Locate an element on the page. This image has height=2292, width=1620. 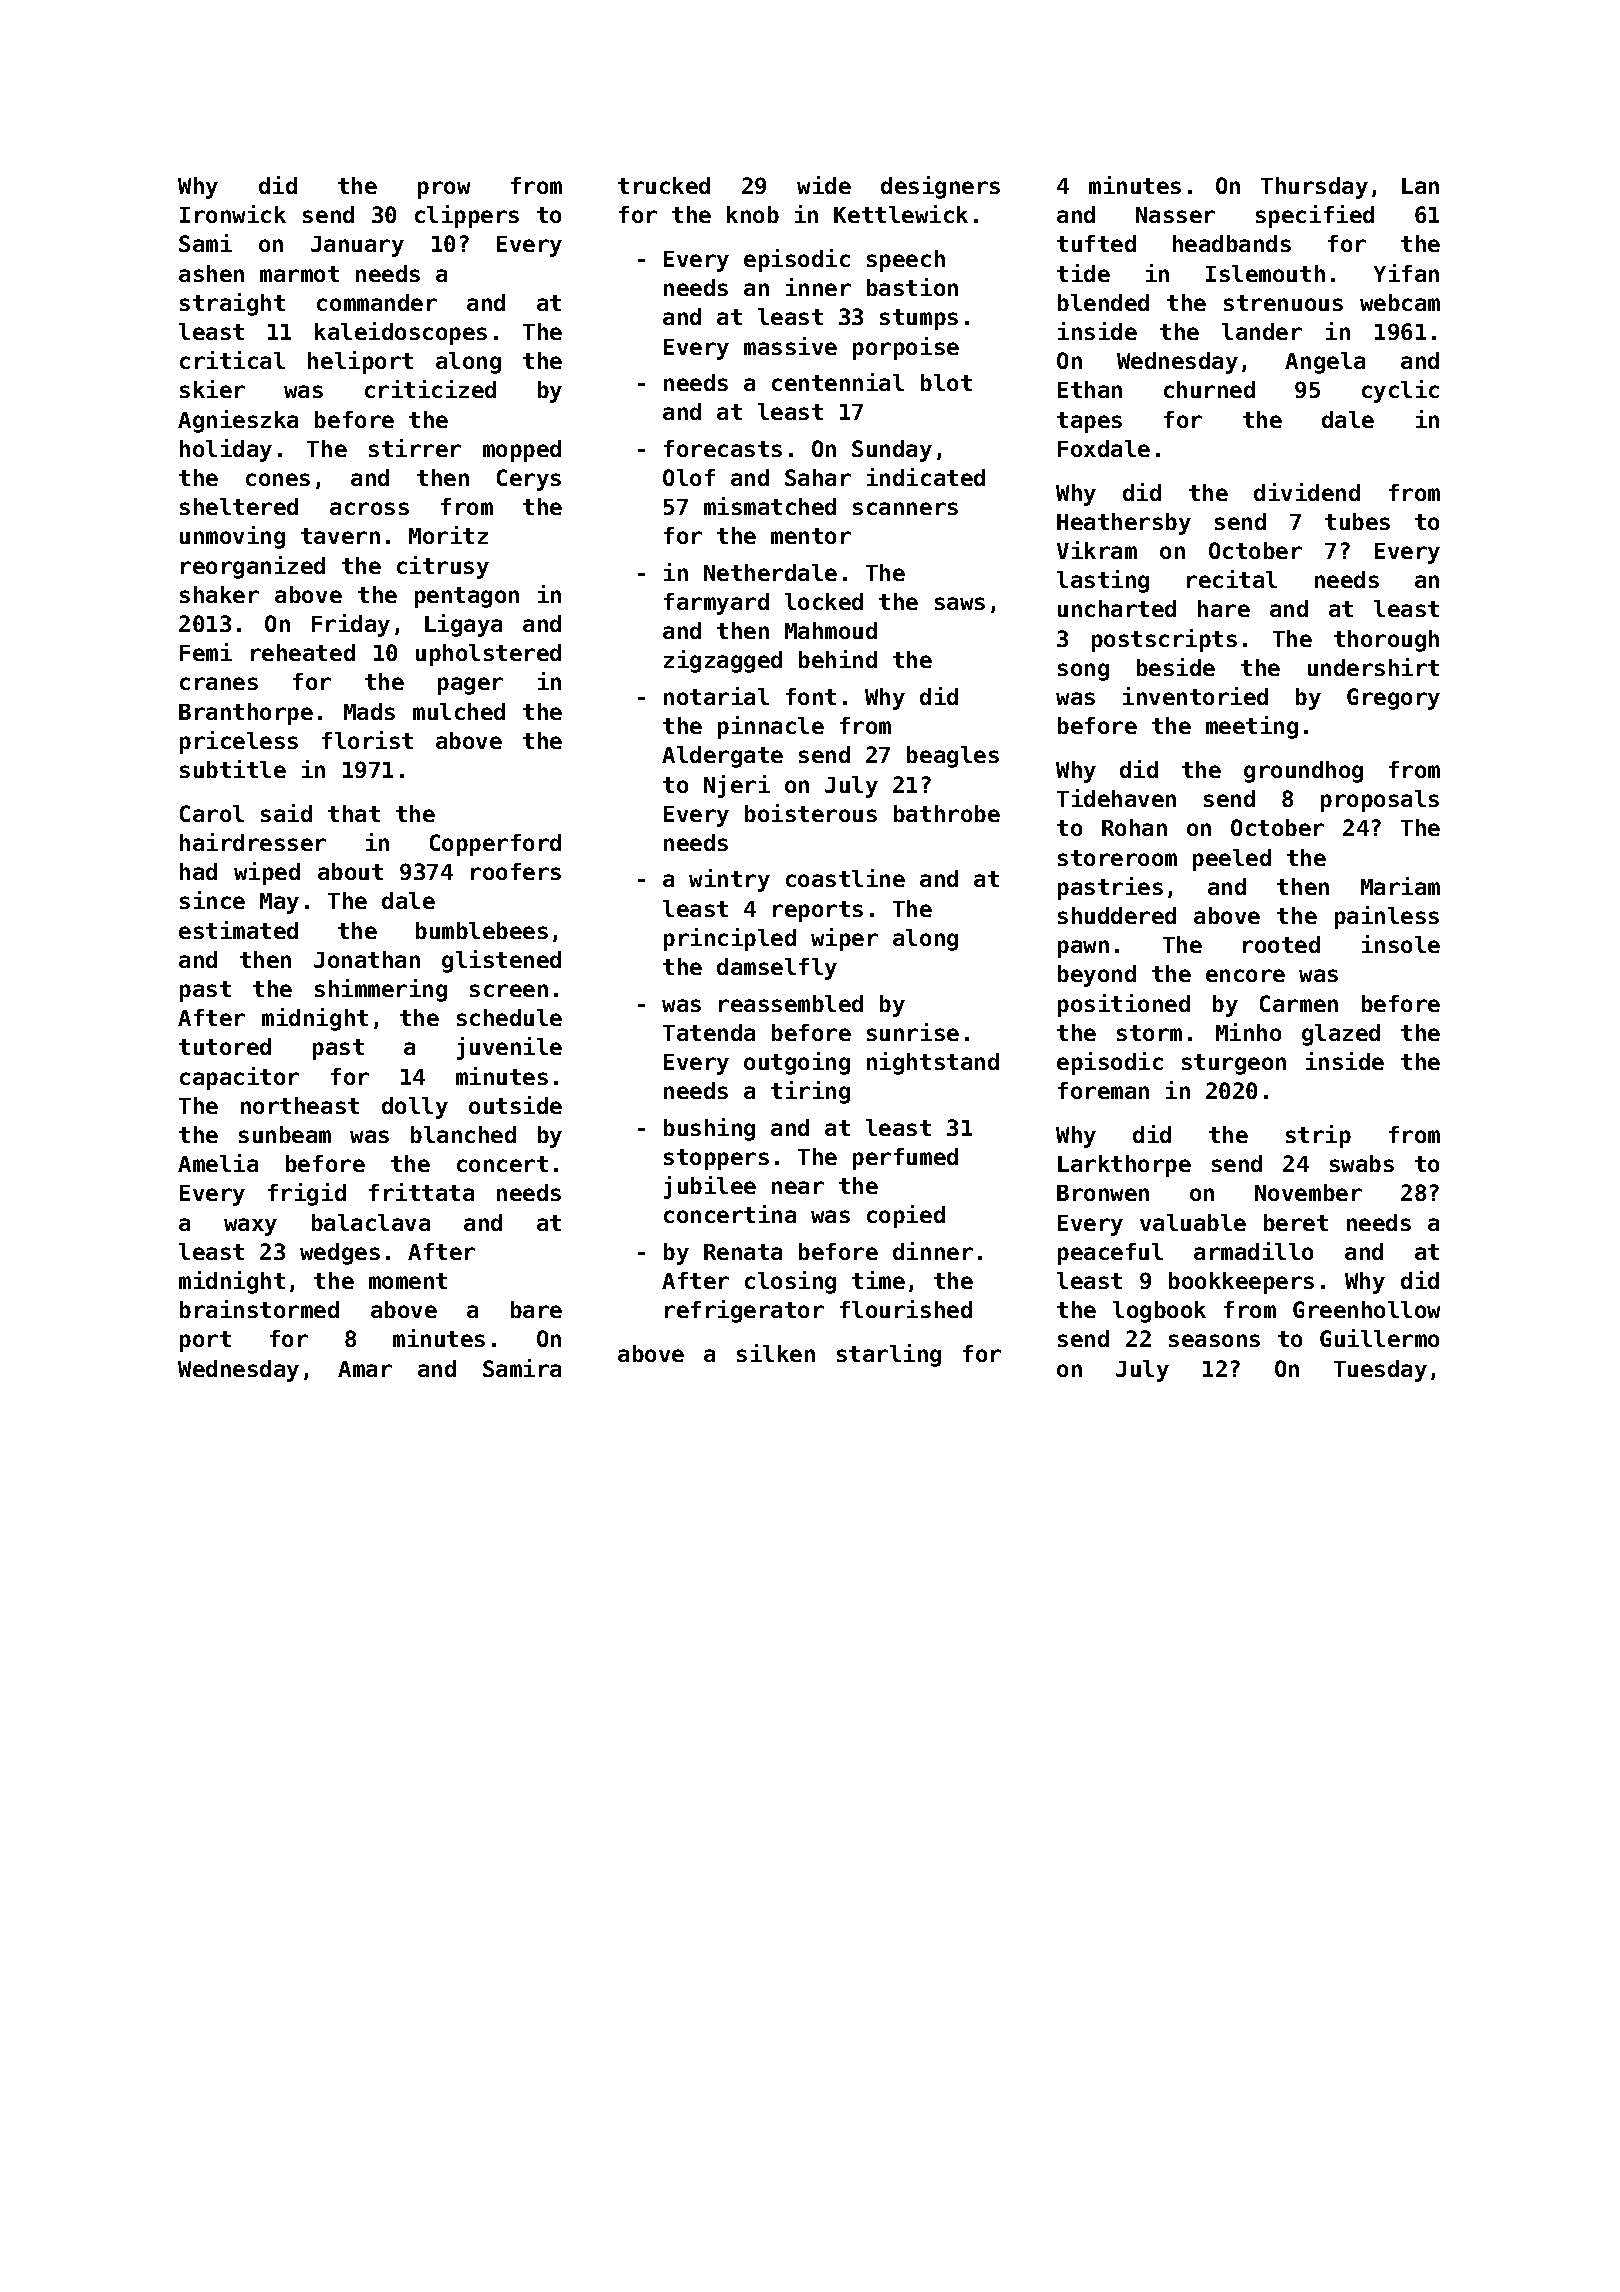
Heathersby is located at coordinates (1124, 524).
